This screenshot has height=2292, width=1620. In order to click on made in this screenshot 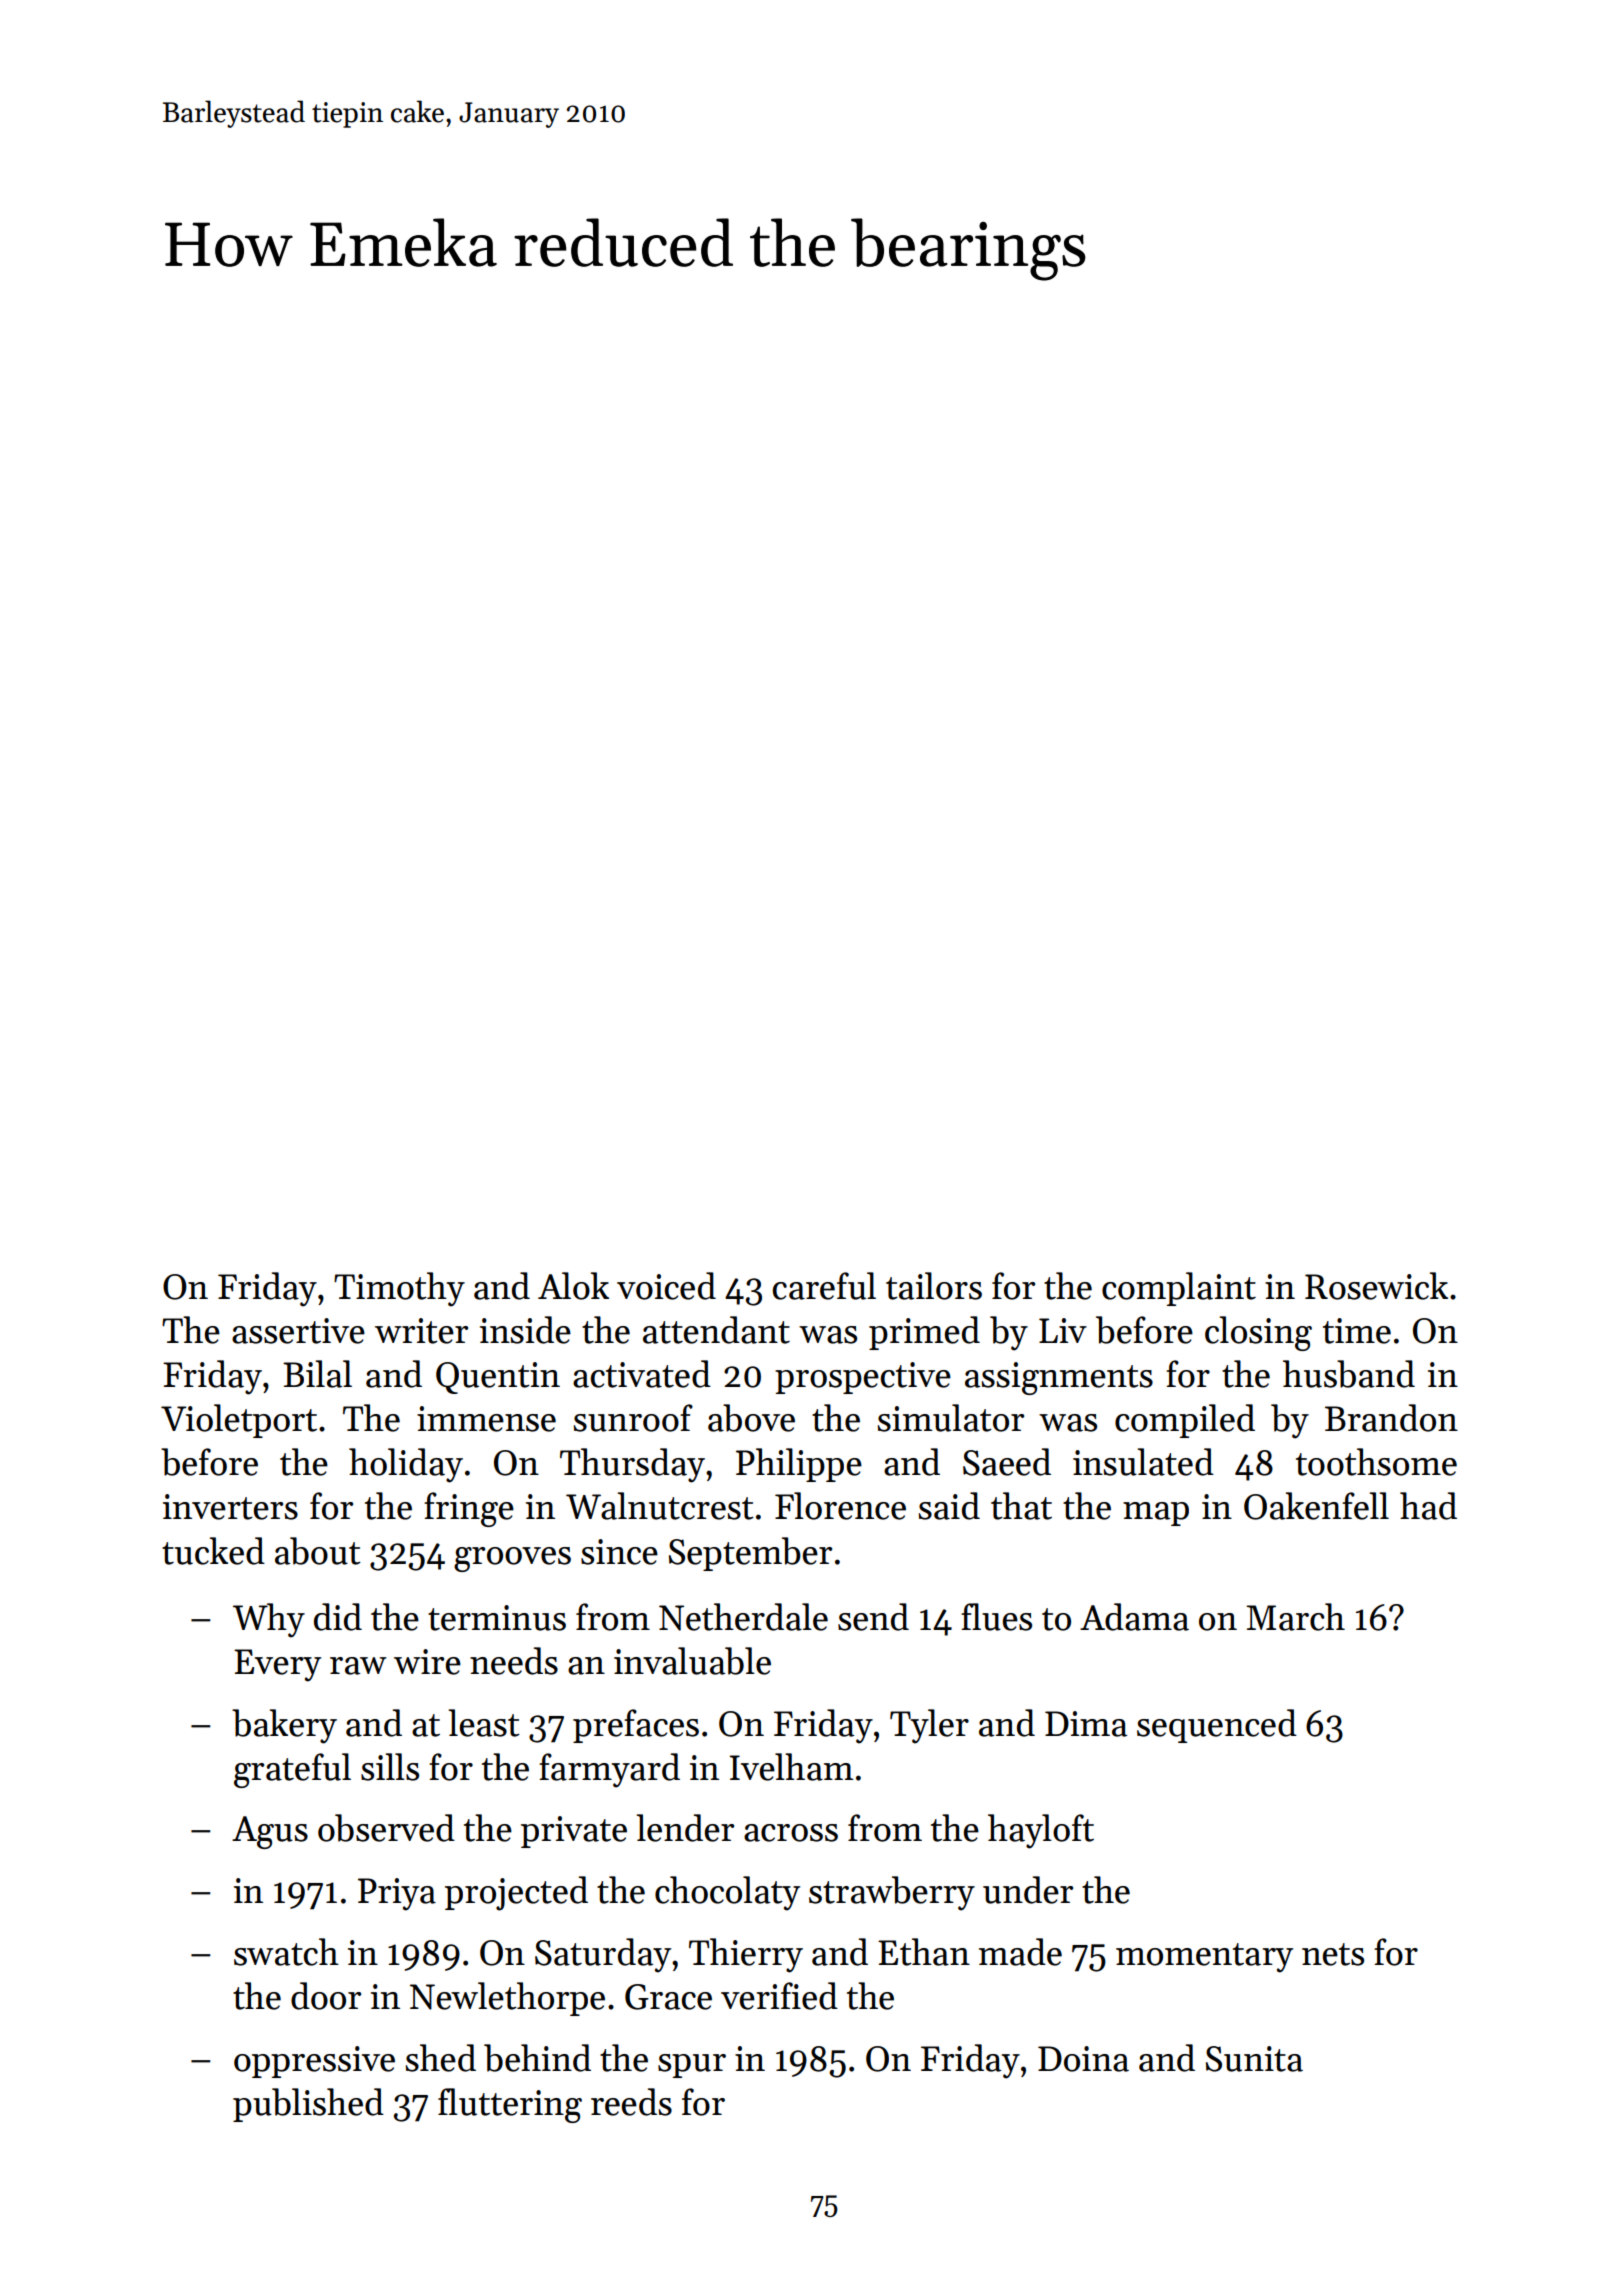, I will do `click(1020, 1952)`.
